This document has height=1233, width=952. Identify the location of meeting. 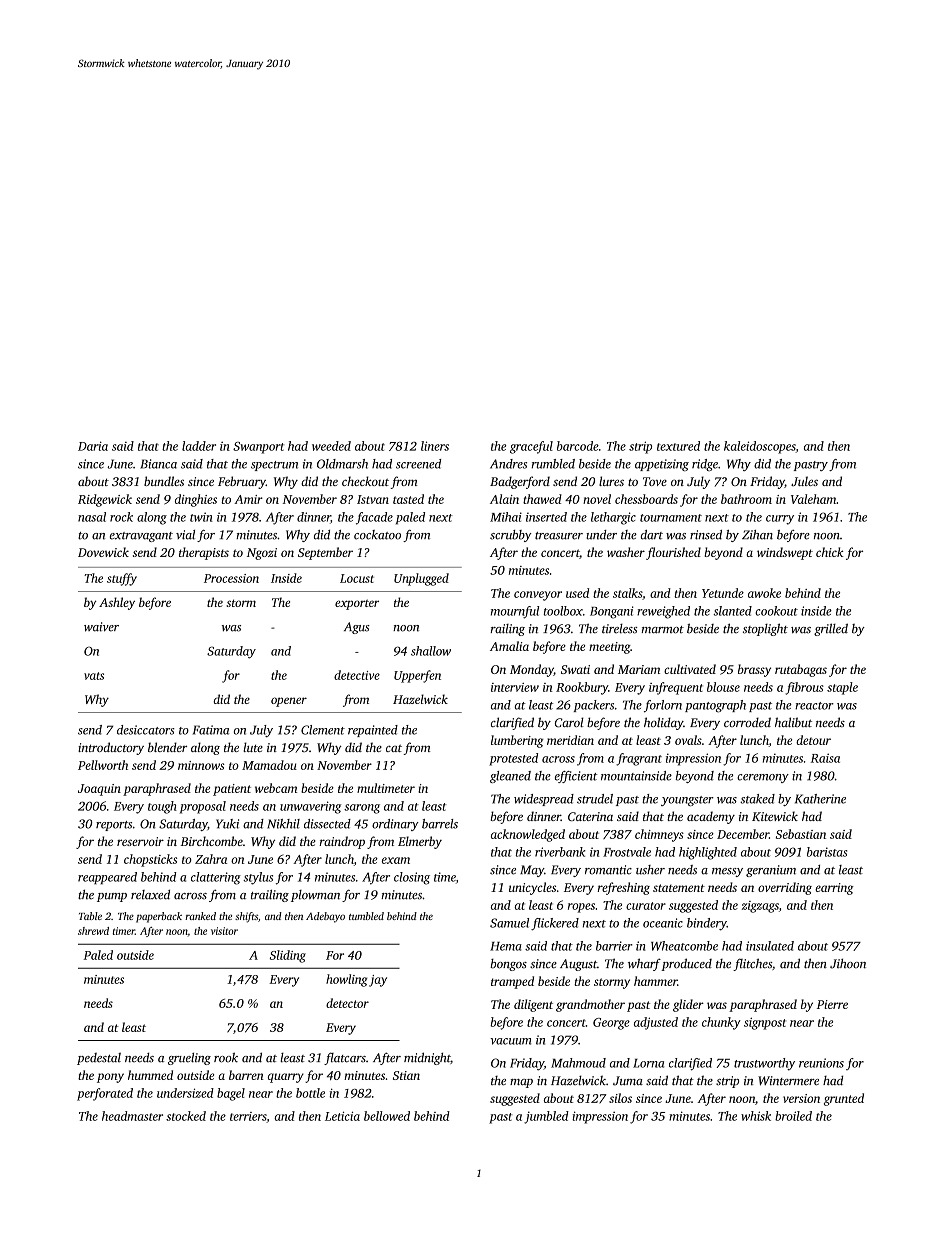
(609, 648).
